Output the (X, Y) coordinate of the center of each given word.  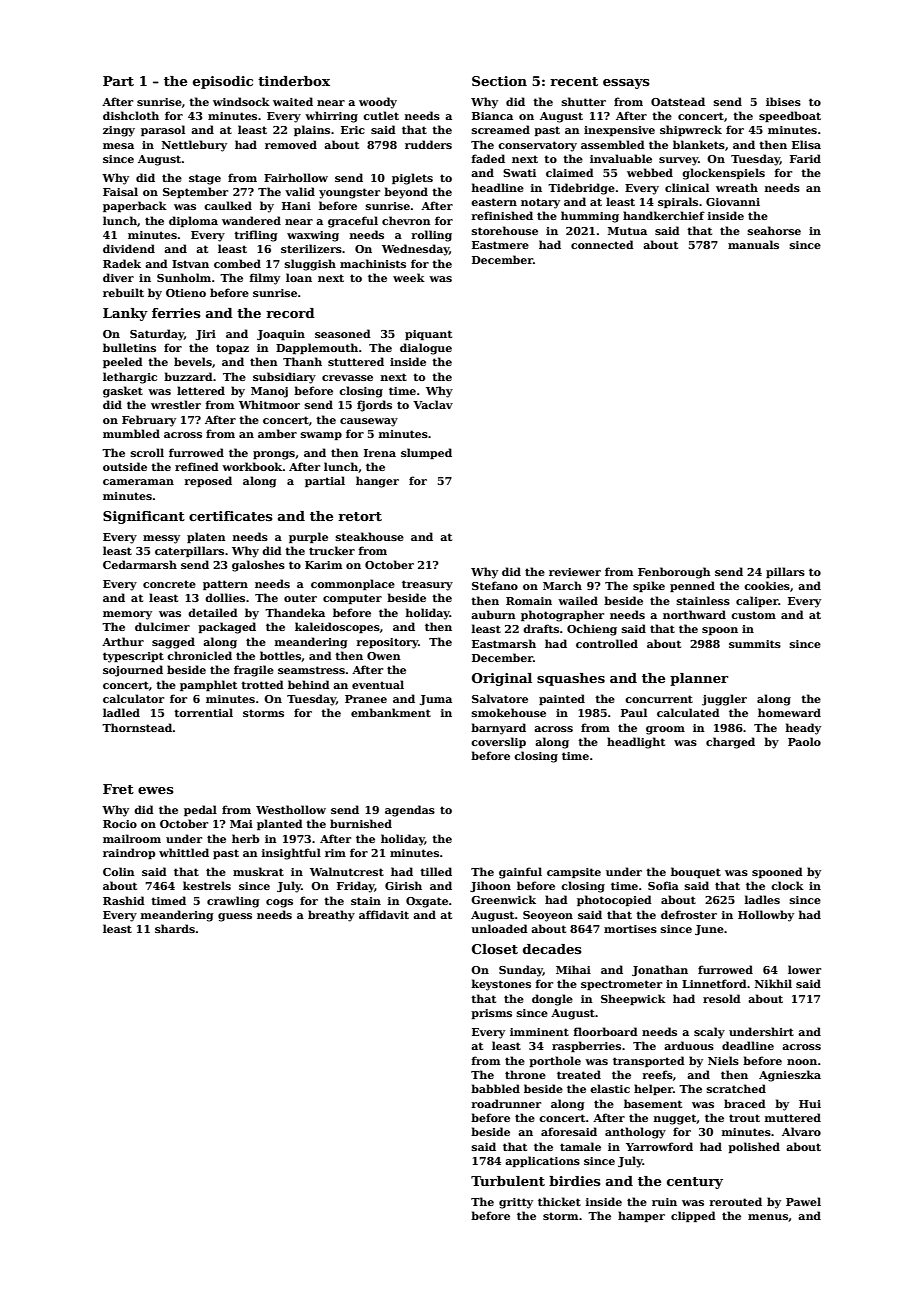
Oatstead (678, 101)
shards (175, 928)
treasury (427, 585)
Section (499, 81)
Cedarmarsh (140, 564)
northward (694, 614)
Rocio (120, 824)
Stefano (495, 585)
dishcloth (131, 115)
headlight (636, 743)
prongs (274, 455)
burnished (361, 823)
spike (649, 586)
